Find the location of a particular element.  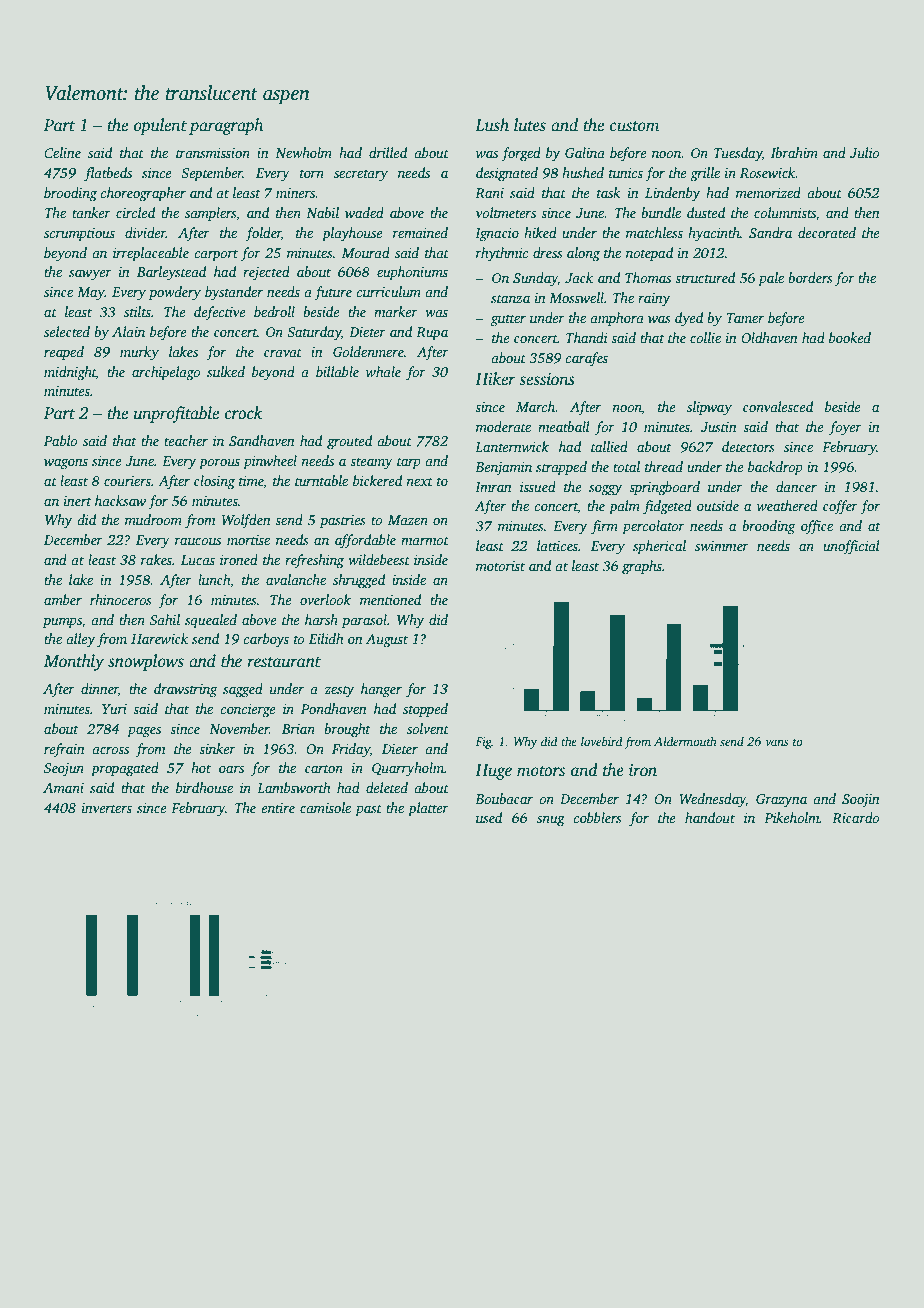

Aldermouth is located at coordinates (685, 741).
